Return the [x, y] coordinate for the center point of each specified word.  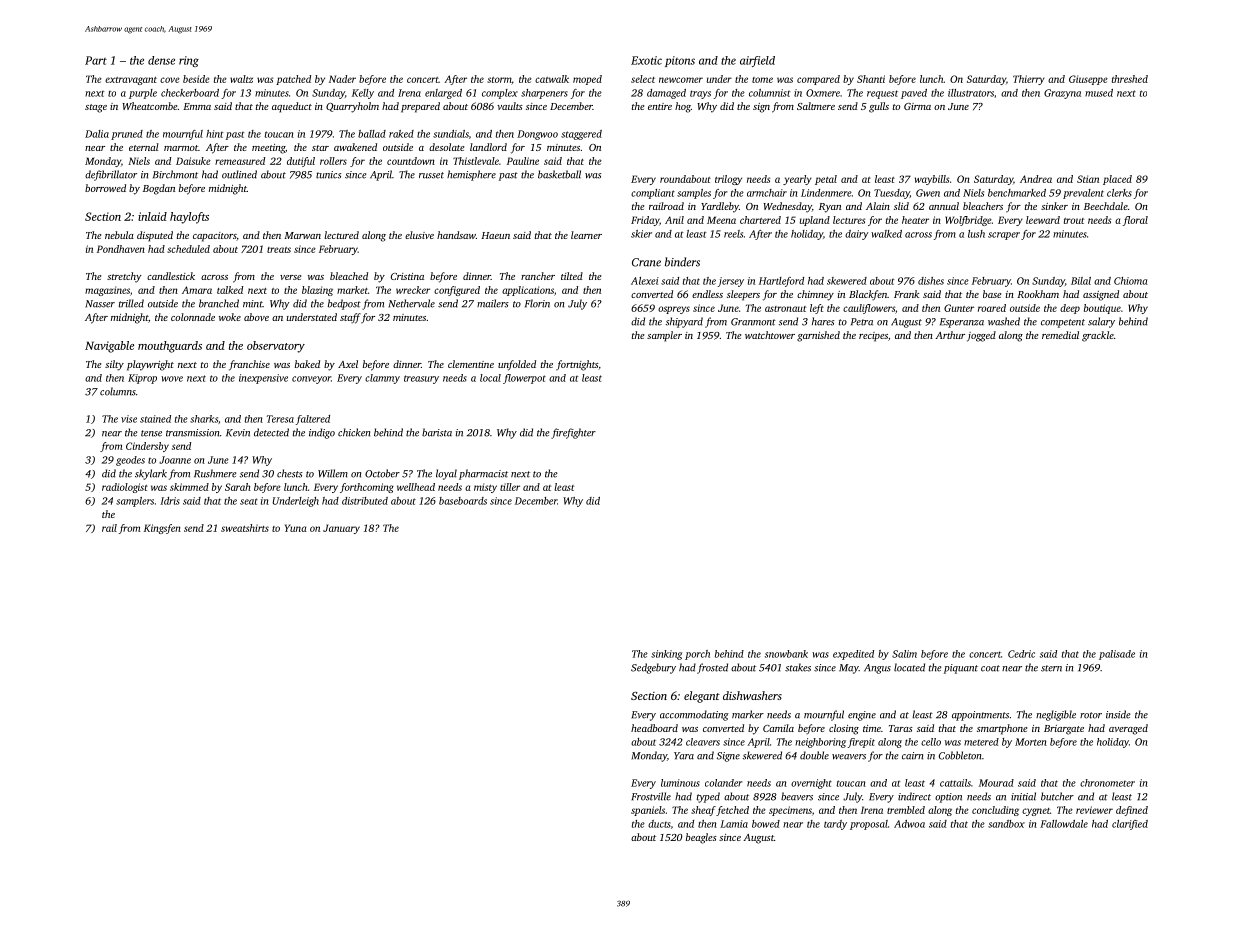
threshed [1130, 79]
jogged [981, 336]
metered [981, 742]
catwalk [552, 79]
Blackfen [868, 295]
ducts [659, 824]
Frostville [651, 796]
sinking [666, 655]
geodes [130, 461]
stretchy [124, 277]
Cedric [1021, 654]
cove [170, 80]
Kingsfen [162, 529]
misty [485, 488]
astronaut [785, 309]
